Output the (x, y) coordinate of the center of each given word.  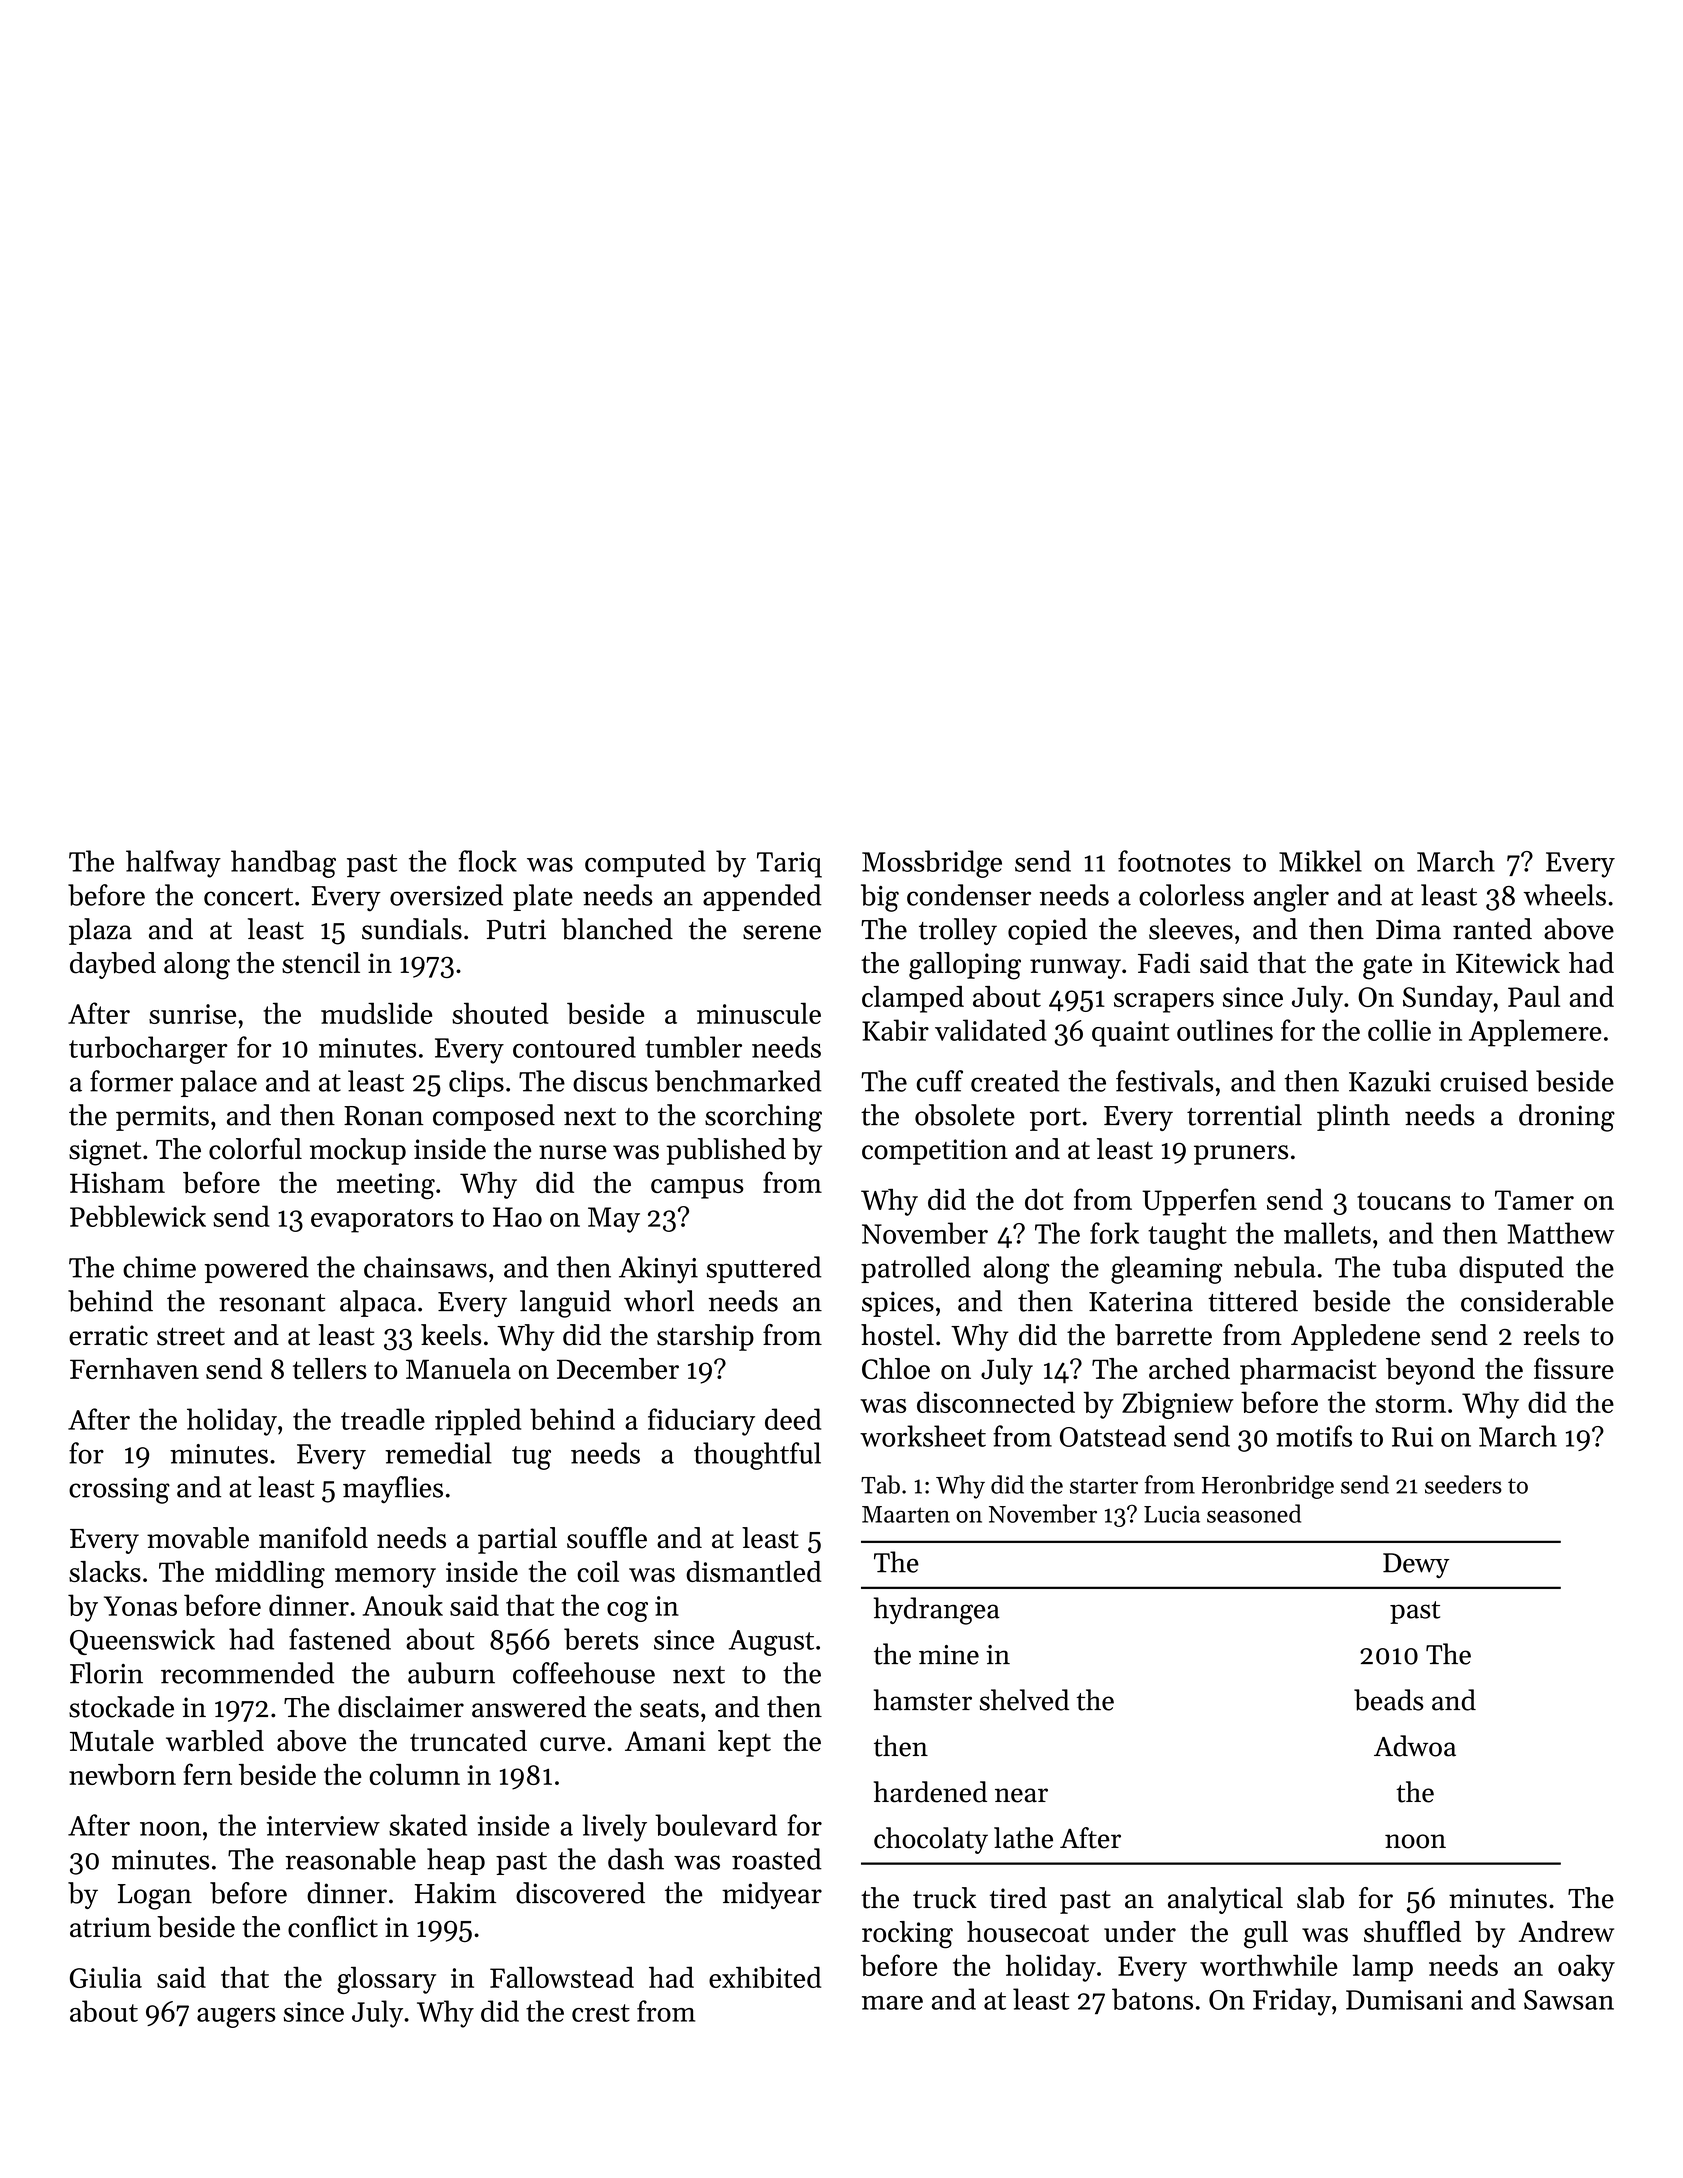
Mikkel (1320, 861)
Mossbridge (932, 864)
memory (385, 1578)
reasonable (350, 1859)
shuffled (1412, 1931)
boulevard (716, 1825)
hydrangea (936, 1611)
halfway (173, 864)
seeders (1463, 1484)
